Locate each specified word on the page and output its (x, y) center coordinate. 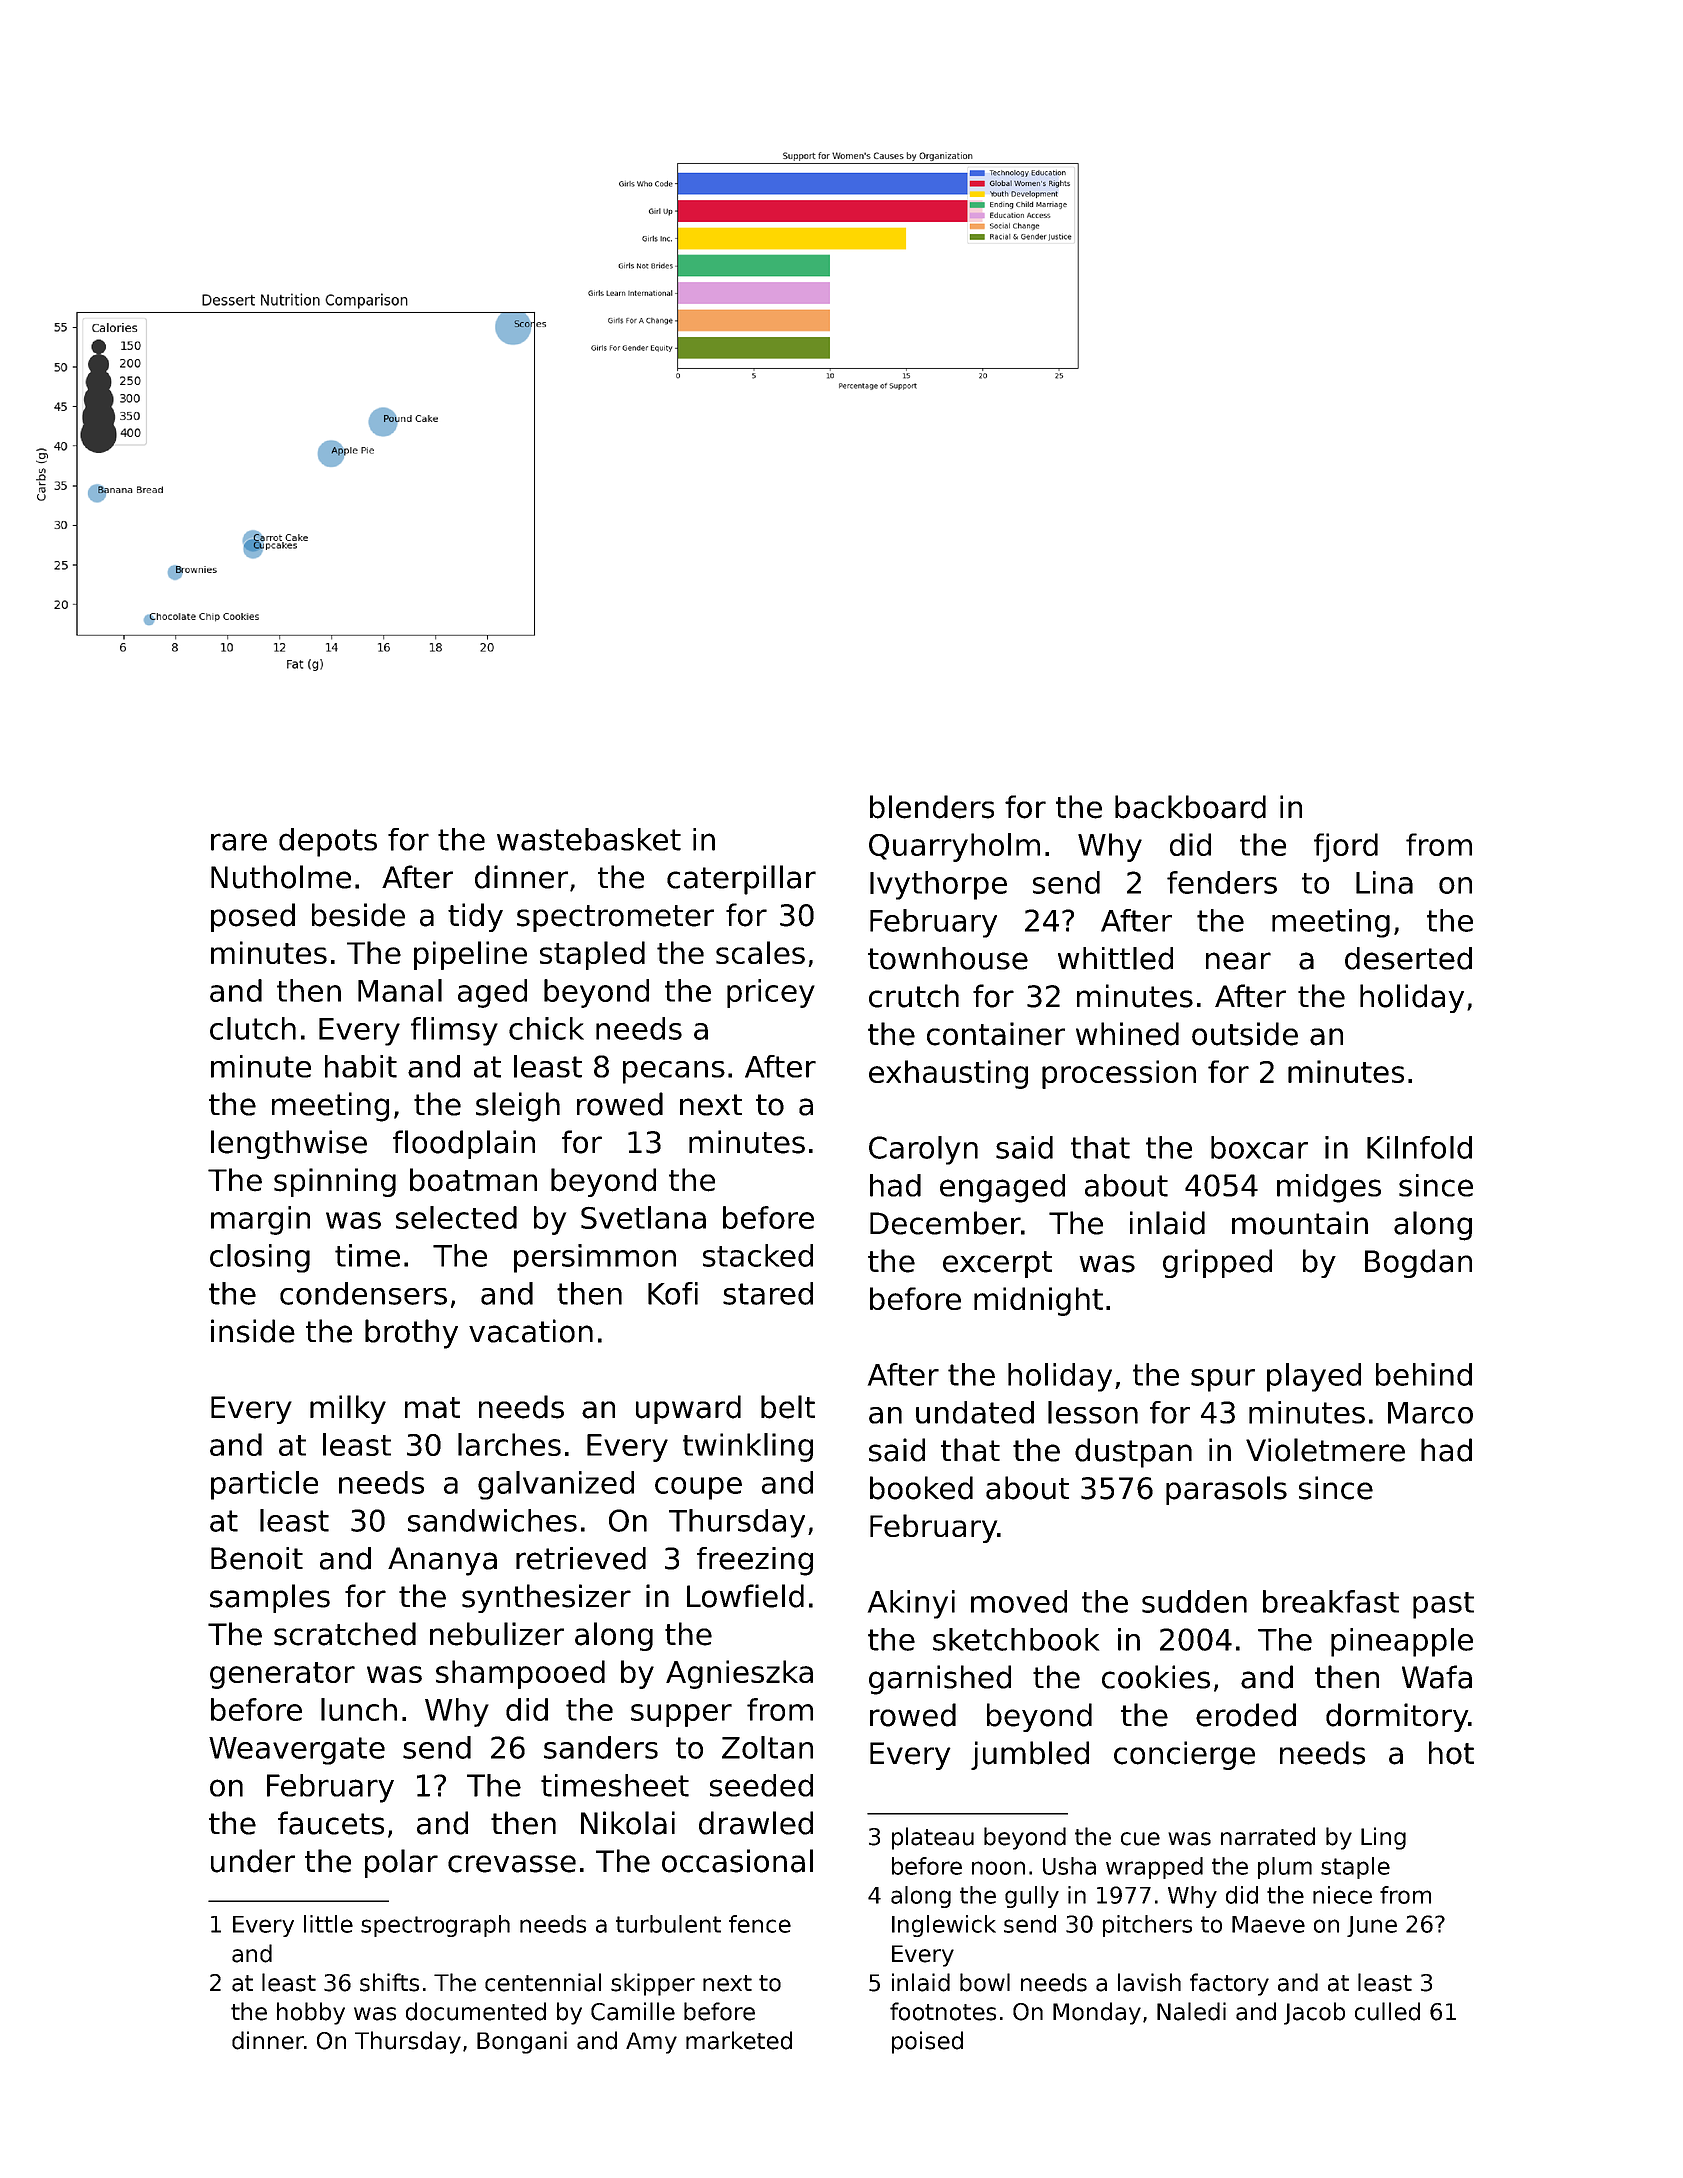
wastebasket (589, 839)
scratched (345, 1634)
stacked (758, 1255)
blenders (932, 807)
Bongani (522, 2042)
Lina (1384, 882)
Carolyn (923, 1150)
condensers (363, 1293)
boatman (473, 1180)
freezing (755, 1561)
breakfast (1331, 1601)
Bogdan (1418, 1263)
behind (1424, 1374)
